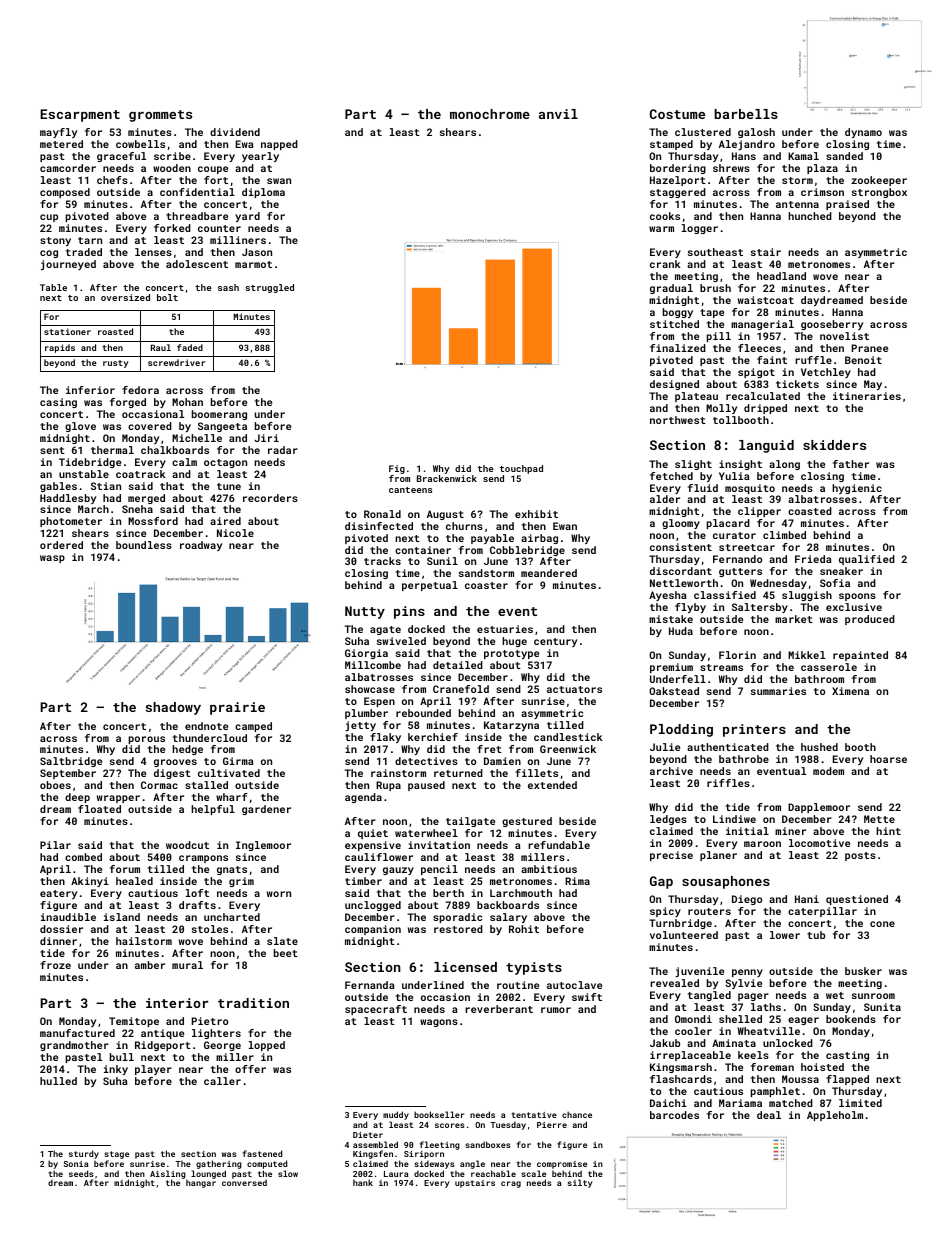  What do you see at coordinates (81, 1173) in the document?
I see `seeds` at bounding box center [81, 1173].
